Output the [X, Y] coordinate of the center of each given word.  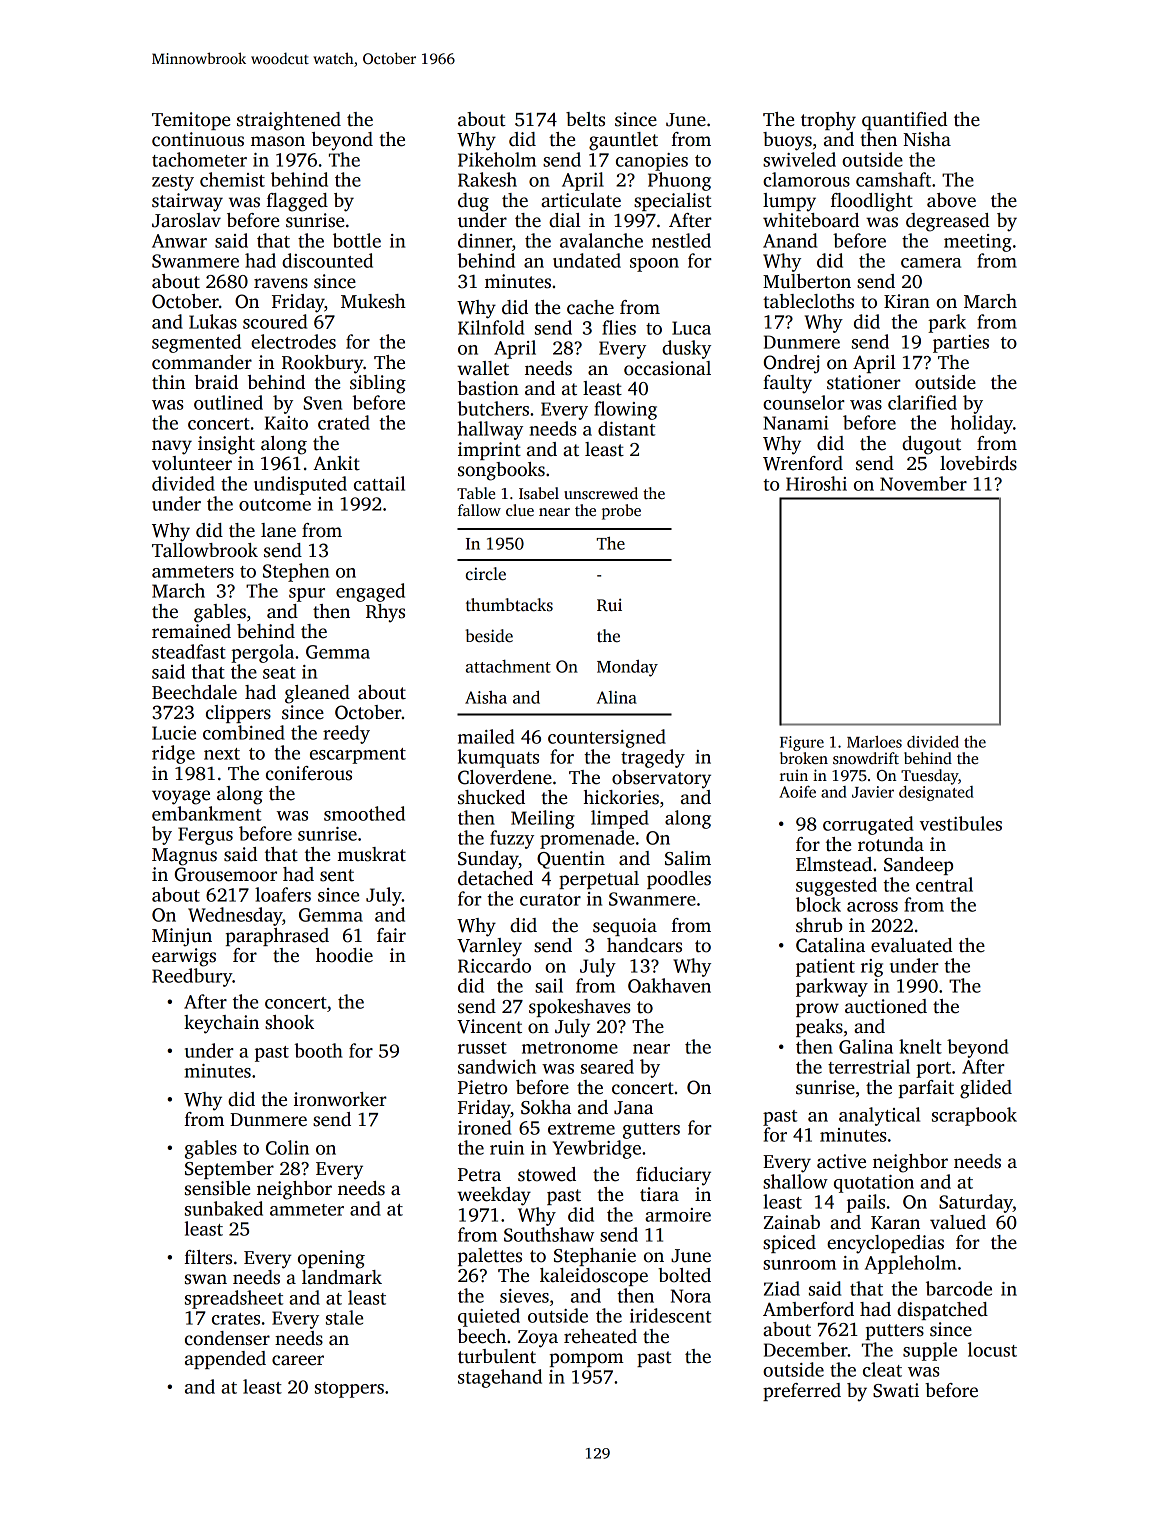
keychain [221, 1024]
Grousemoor [225, 874]
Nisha [927, 139]
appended [225, 1360]
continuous [198, 139]
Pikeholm [497, 159]
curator [550, 900]
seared [607, 1066]
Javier [873, 792]
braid [216, 382]
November [923, 483]
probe [621, 512]
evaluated [912, 945]
